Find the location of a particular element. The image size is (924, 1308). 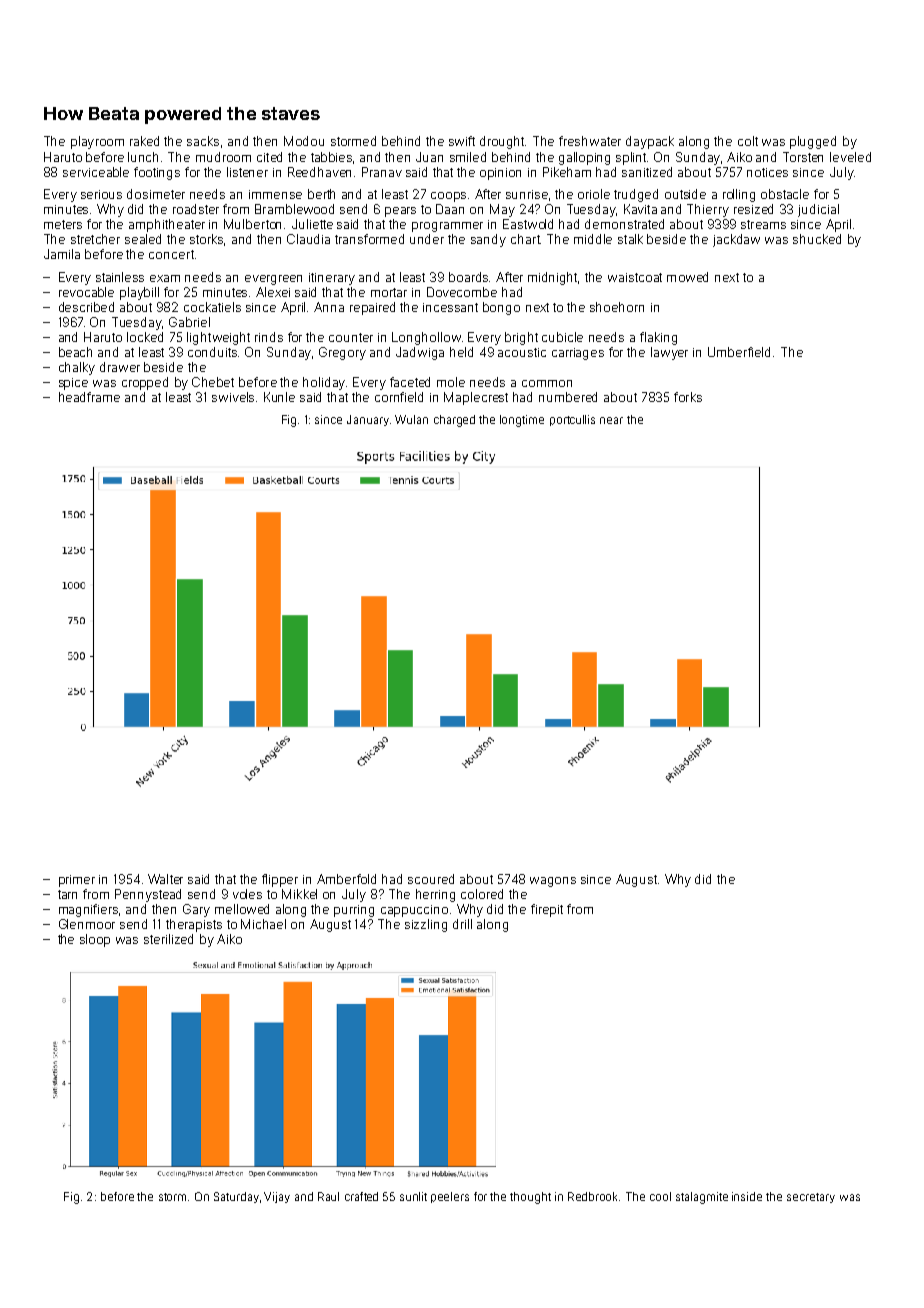

serviceable is located at coordinates (96, 172).
